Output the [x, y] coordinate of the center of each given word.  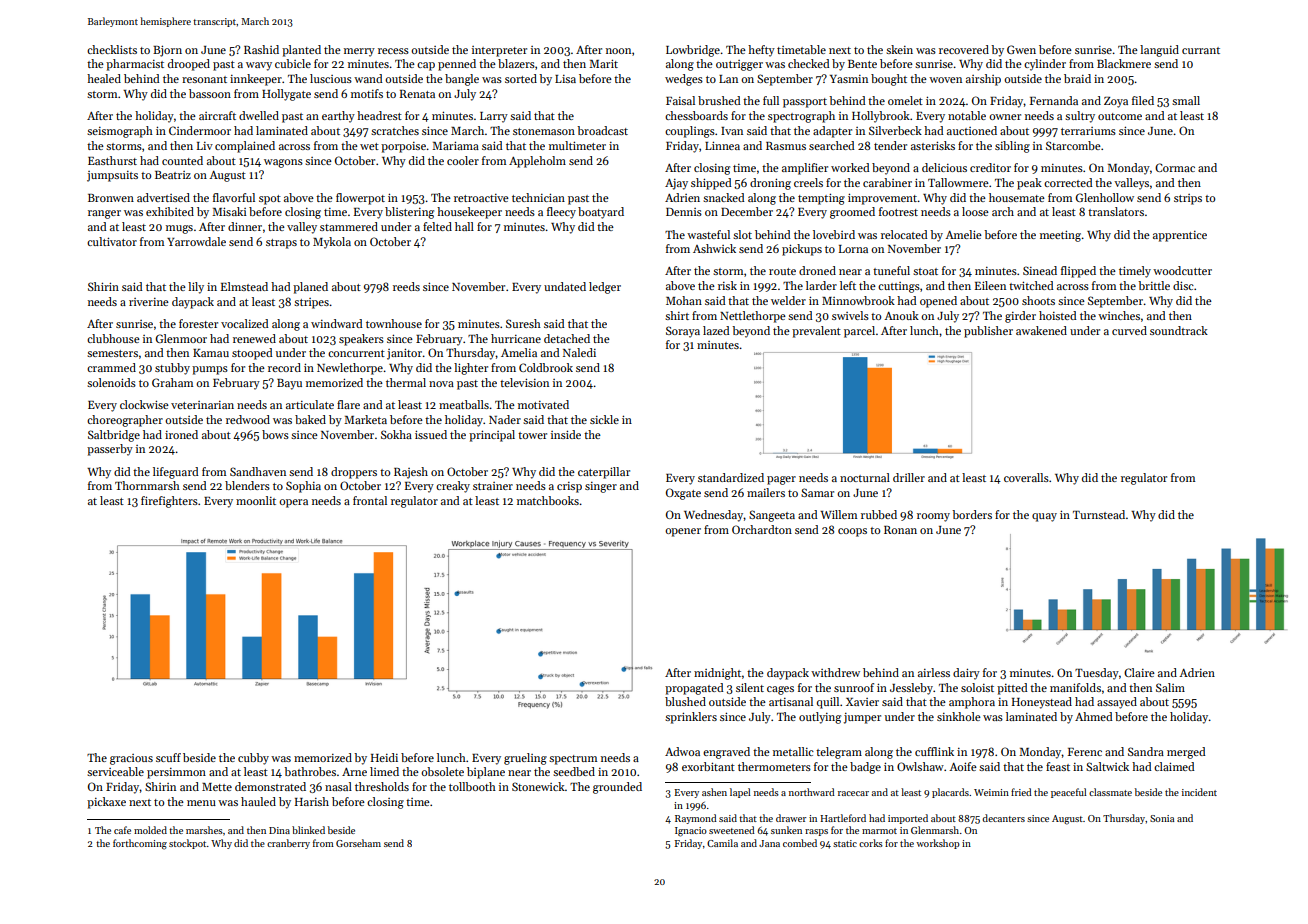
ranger [104, 214]
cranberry [288, 844]
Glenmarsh [935, 830]
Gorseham [358, 843]
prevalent [816, 332]
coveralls [1026, 477]
